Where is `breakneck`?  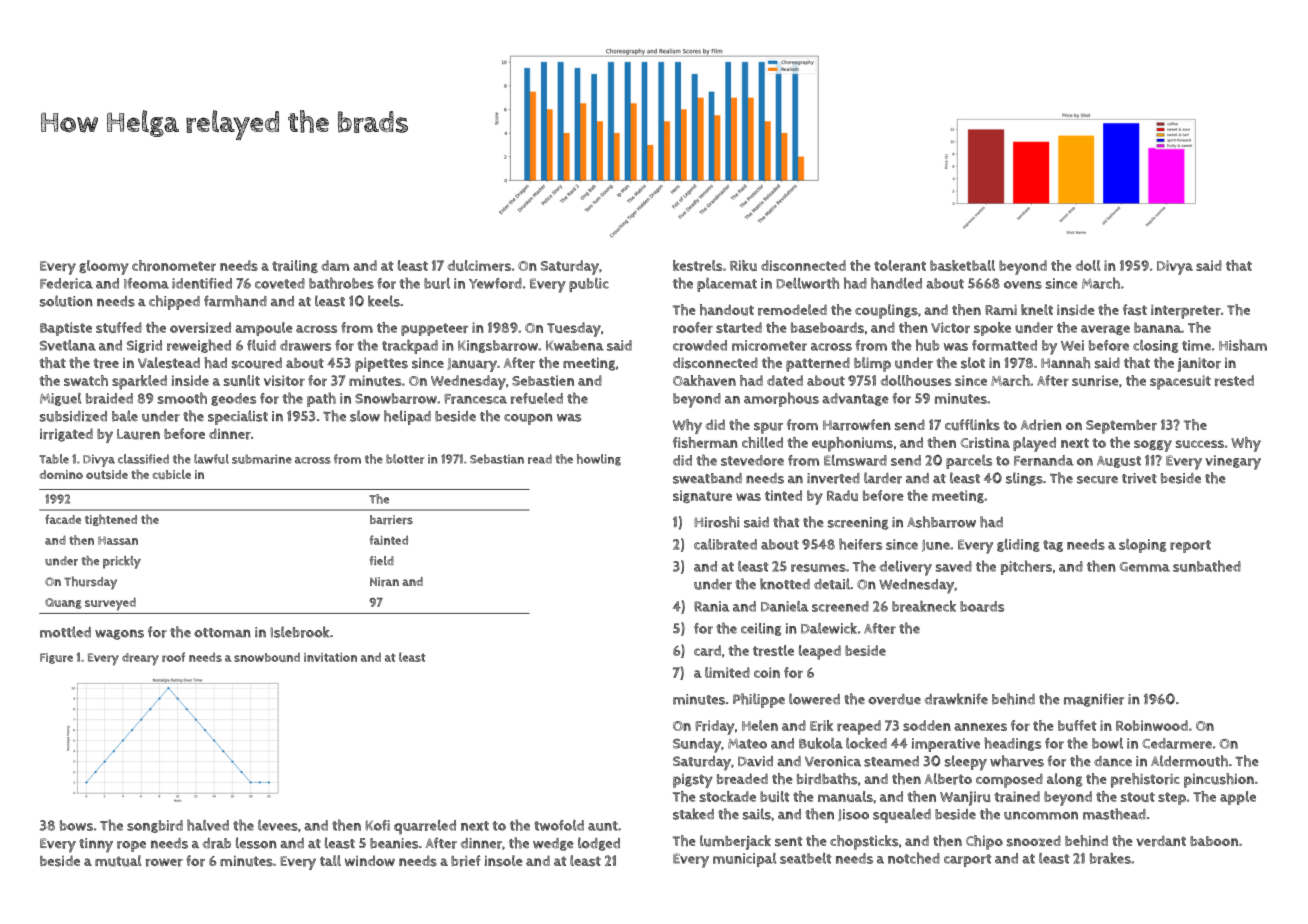 breakneck is located at coordinates (924, 606).
